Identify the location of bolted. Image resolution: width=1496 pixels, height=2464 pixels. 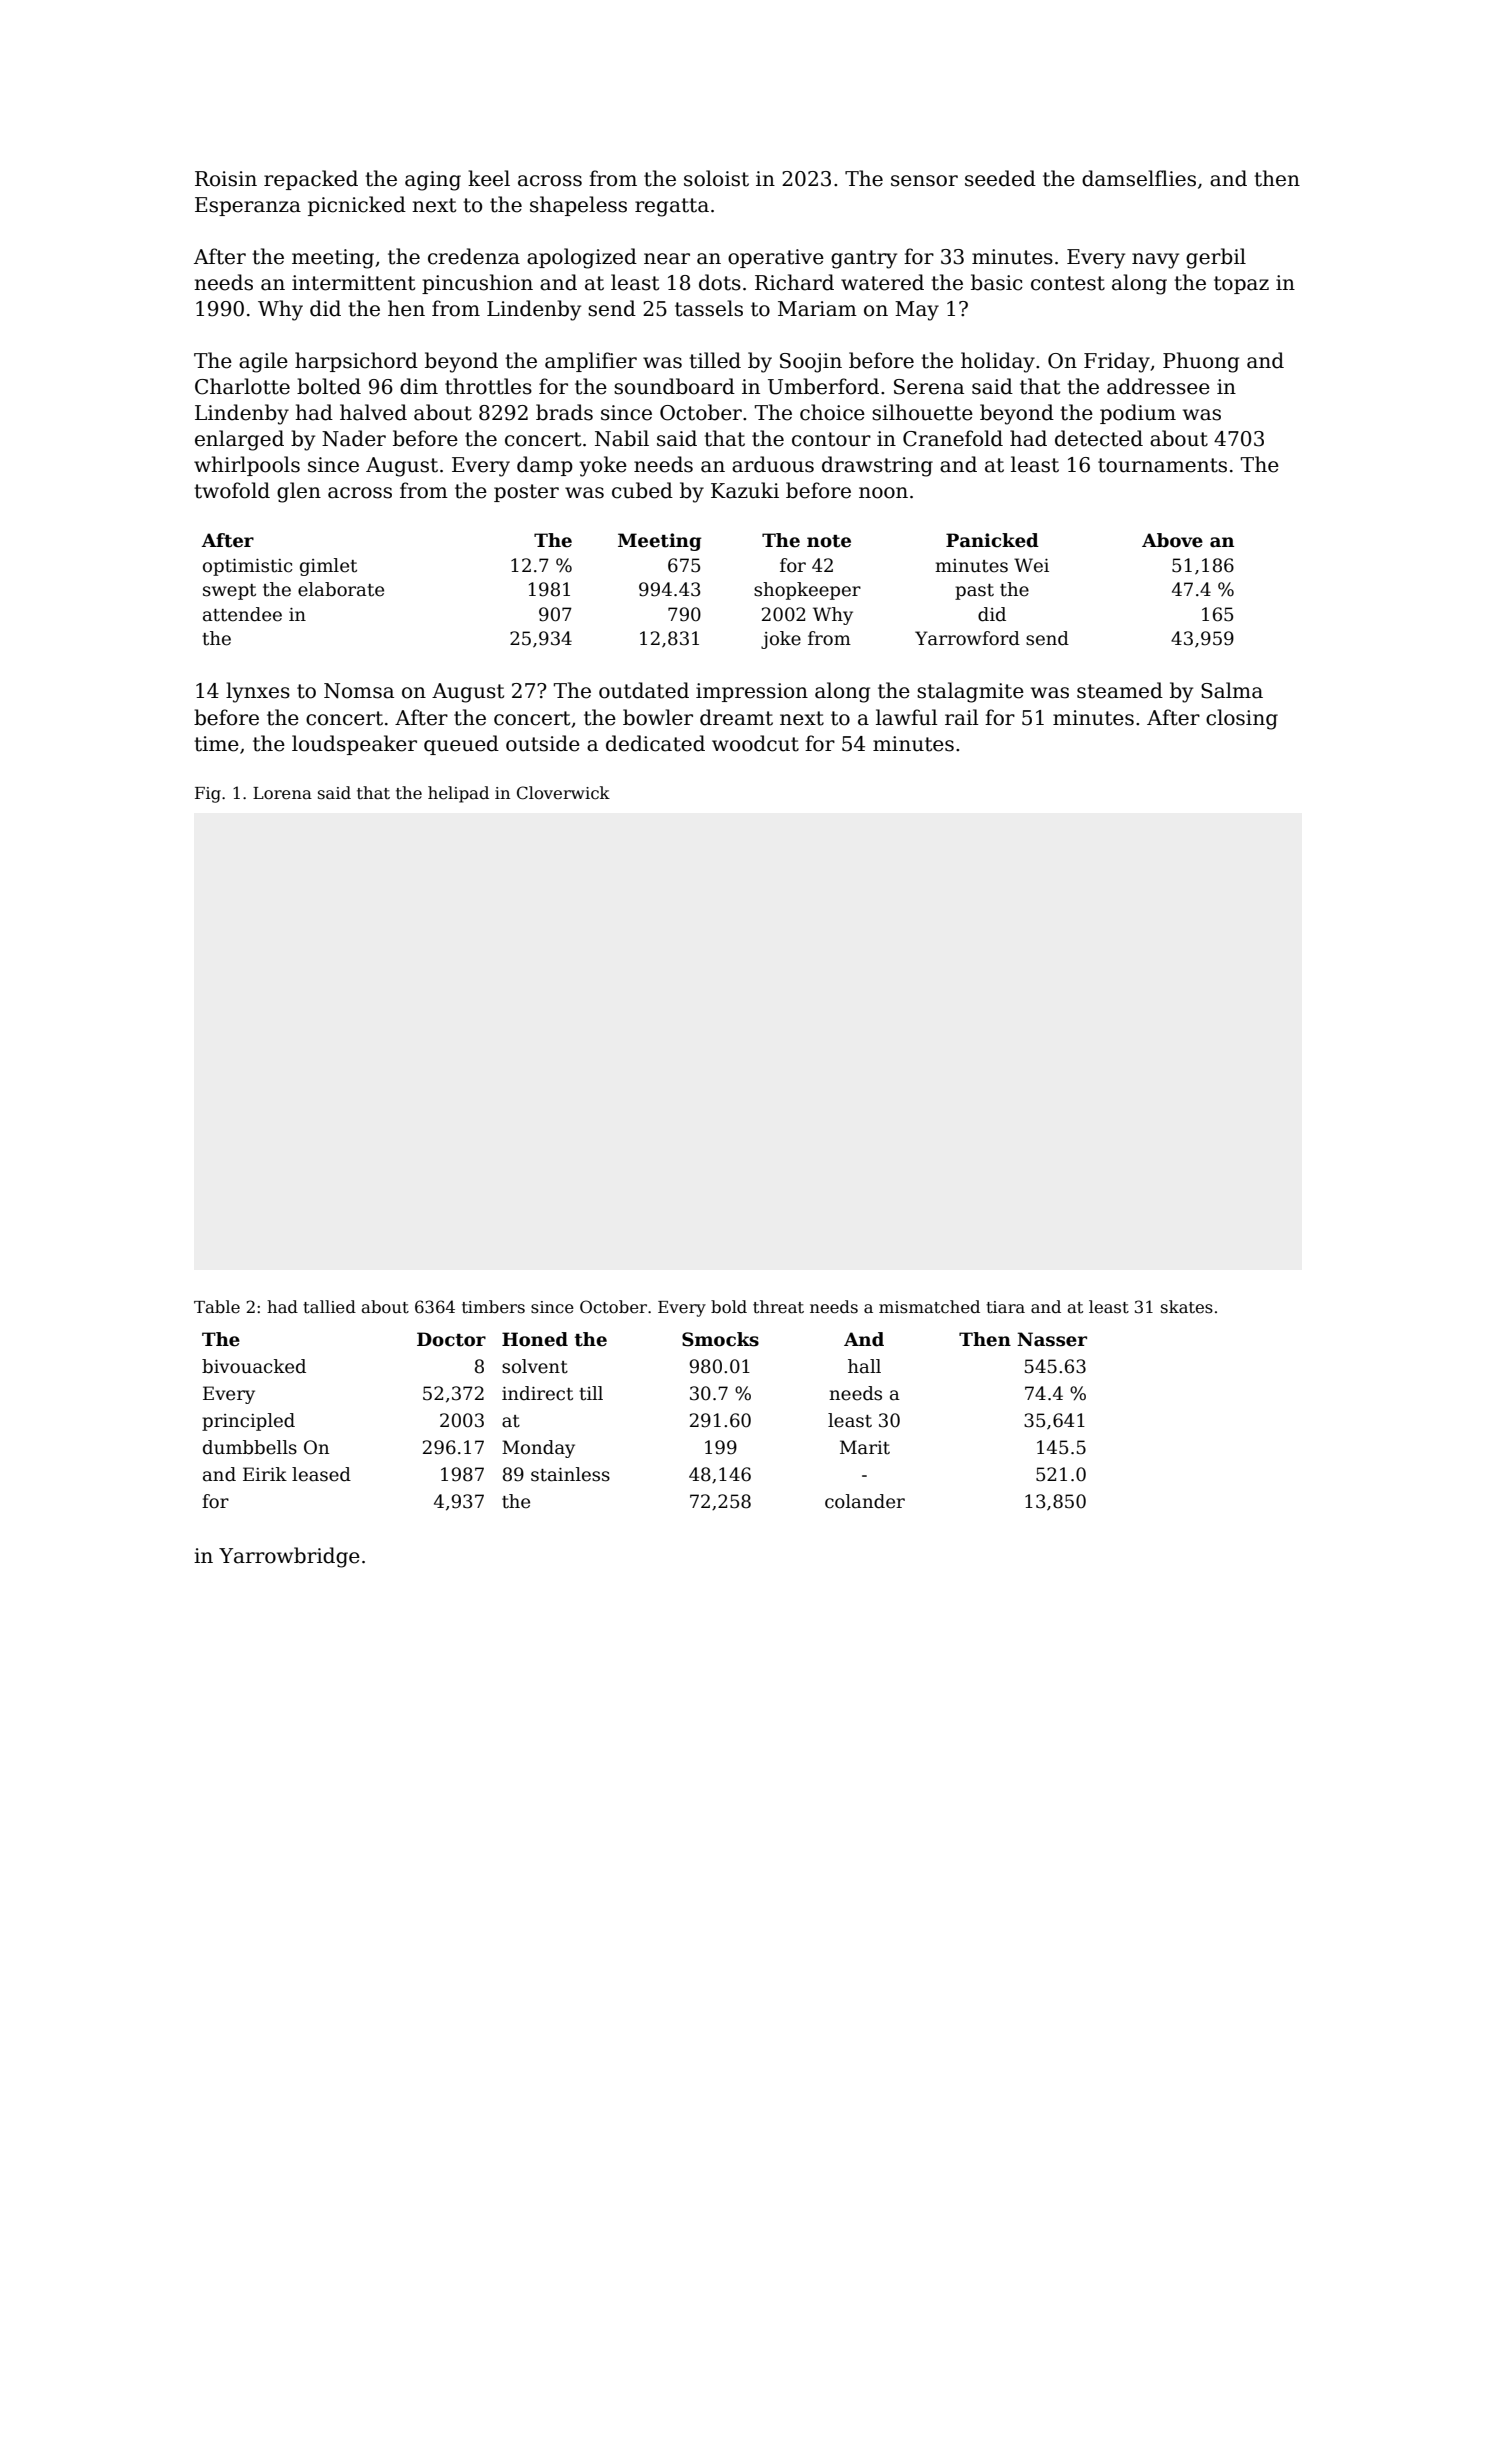
(329, 386).
